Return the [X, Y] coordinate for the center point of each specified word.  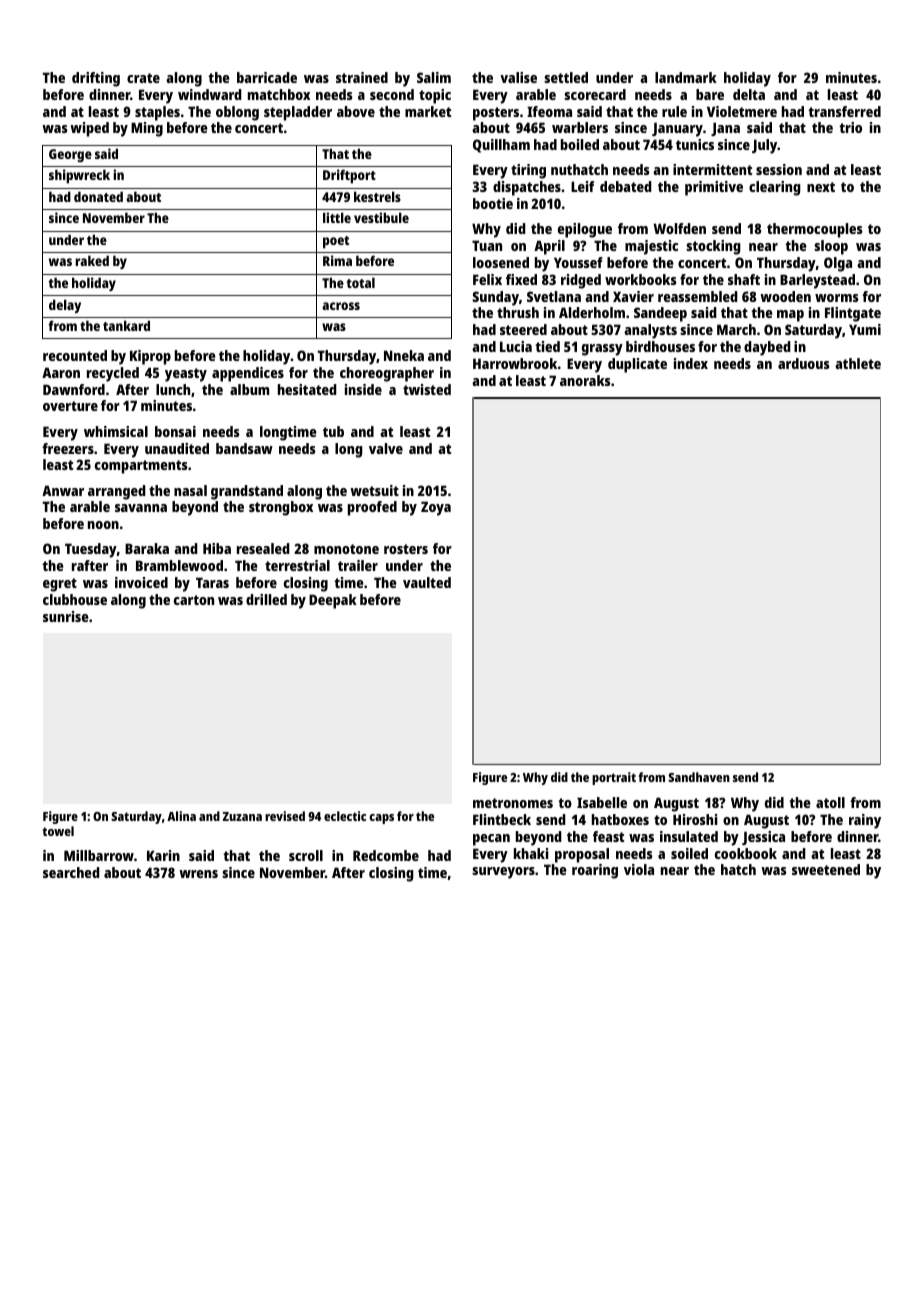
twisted [427, 389]
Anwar [63, 490]
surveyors [503, 873]
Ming [147, 129]
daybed [767, 348]
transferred [844, 111]
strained [362, 77]
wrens [198, 874]
